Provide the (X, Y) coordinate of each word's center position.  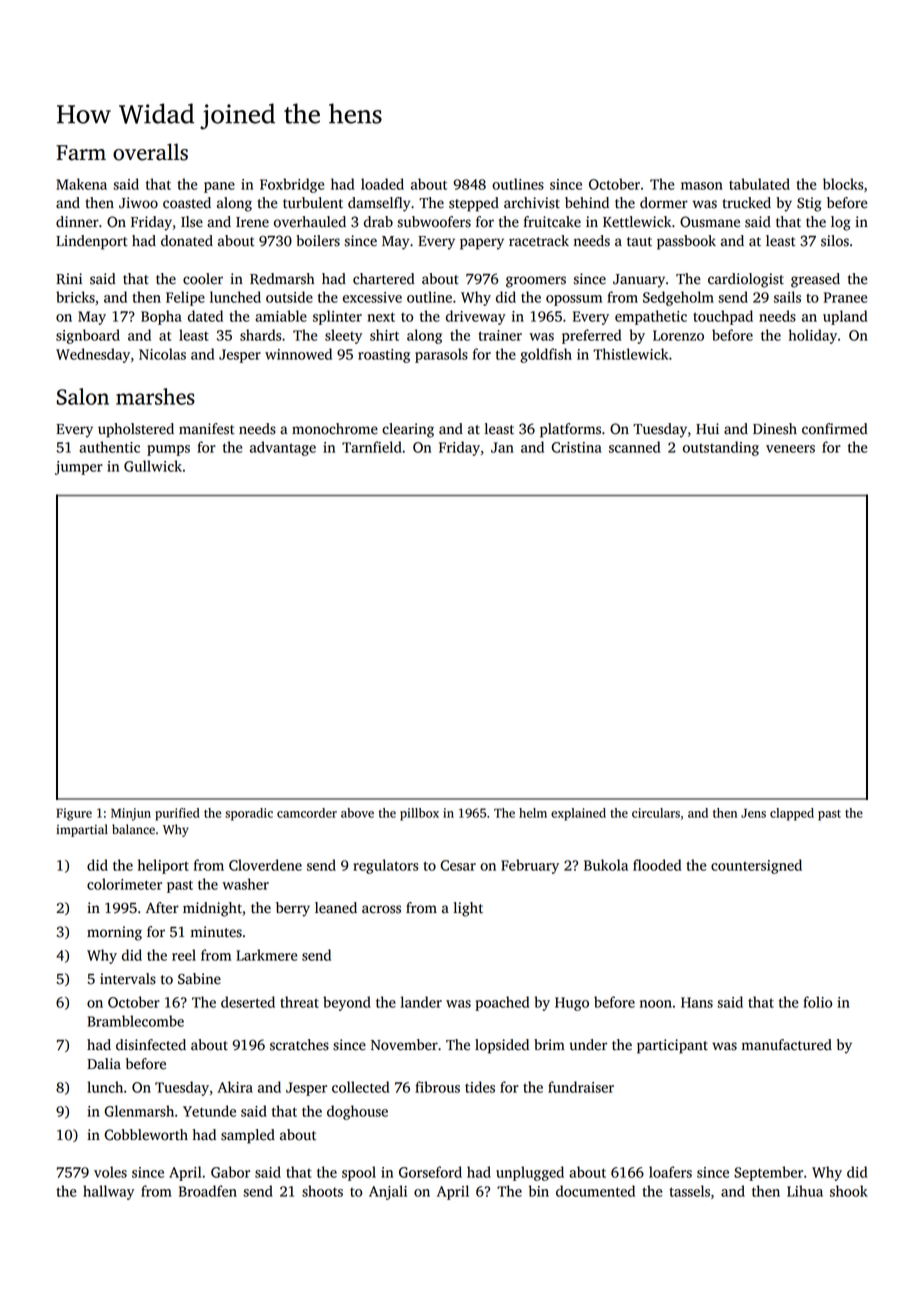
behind (587, 203)
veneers (790, 449)
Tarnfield (372, 447)
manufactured (787, 1045)
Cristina (576, 447)
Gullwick (153, 466)
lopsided (502, 1046)
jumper (79, 468)
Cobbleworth (146, 1135)
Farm (81, 153)
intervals (128, 979)
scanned (634, 447)
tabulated (759, 184)
